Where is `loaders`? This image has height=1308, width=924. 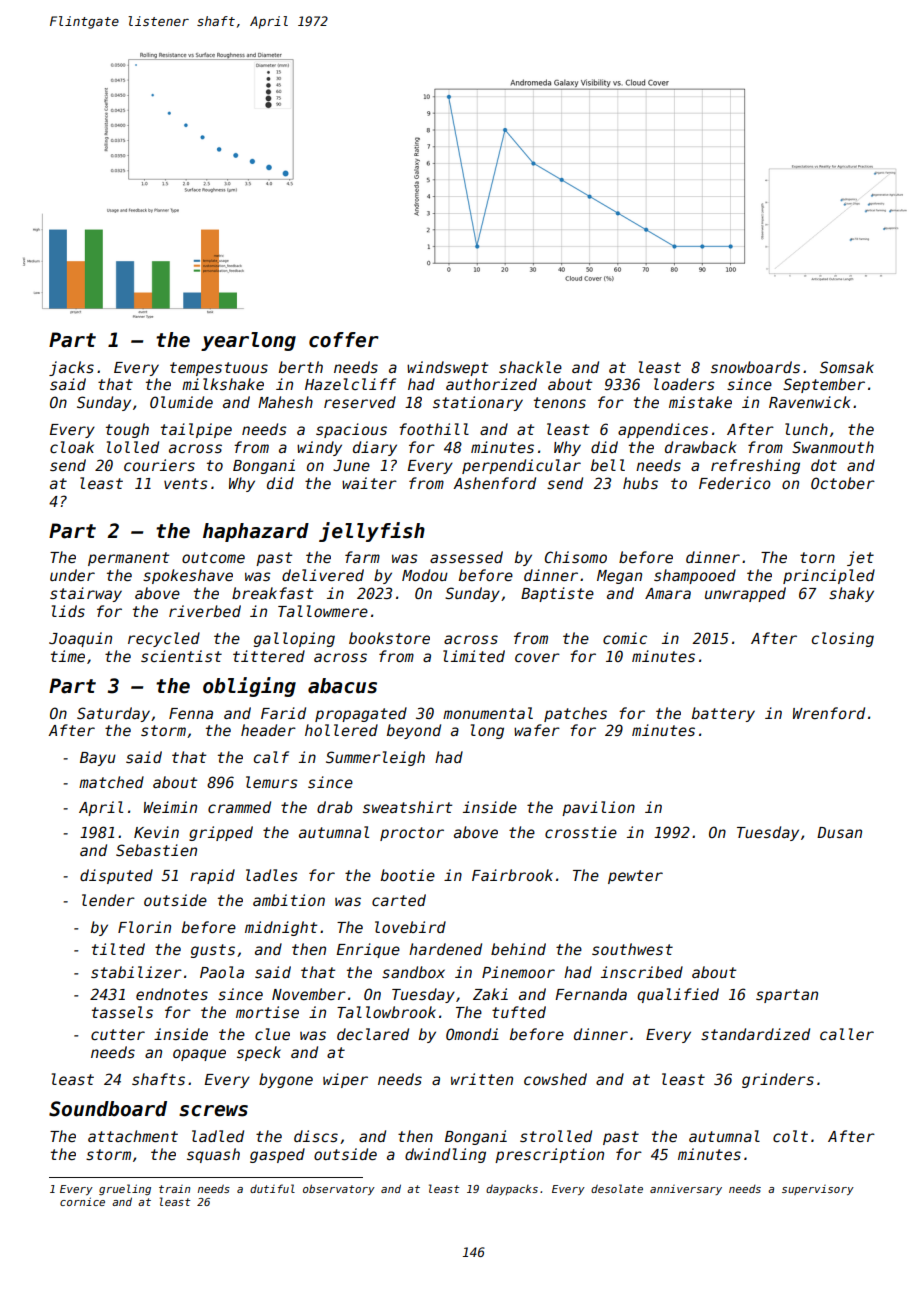 loaders is located at coordinates (684, 384).
